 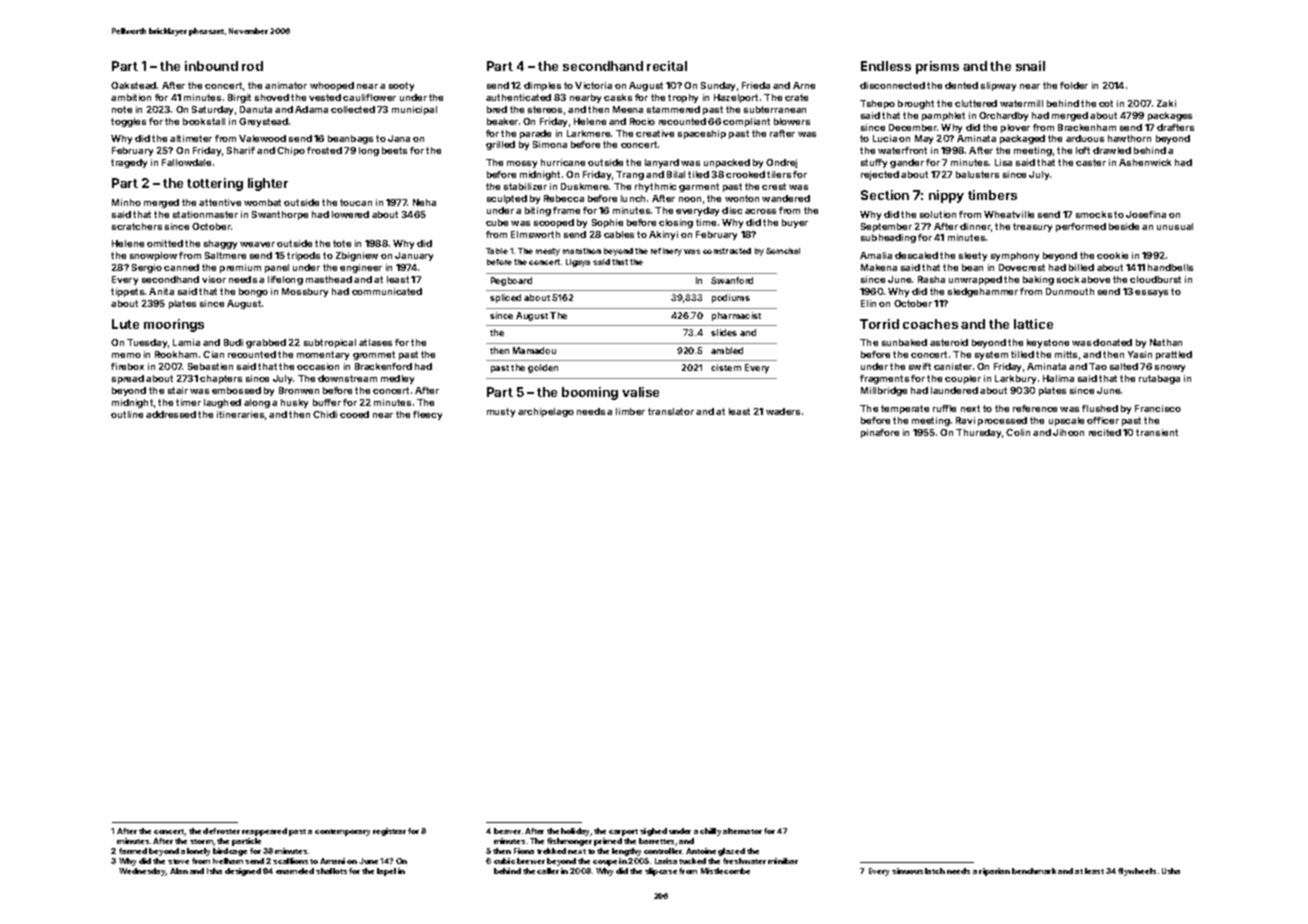 I want to click on transient, so click(x=1157, y=432).
